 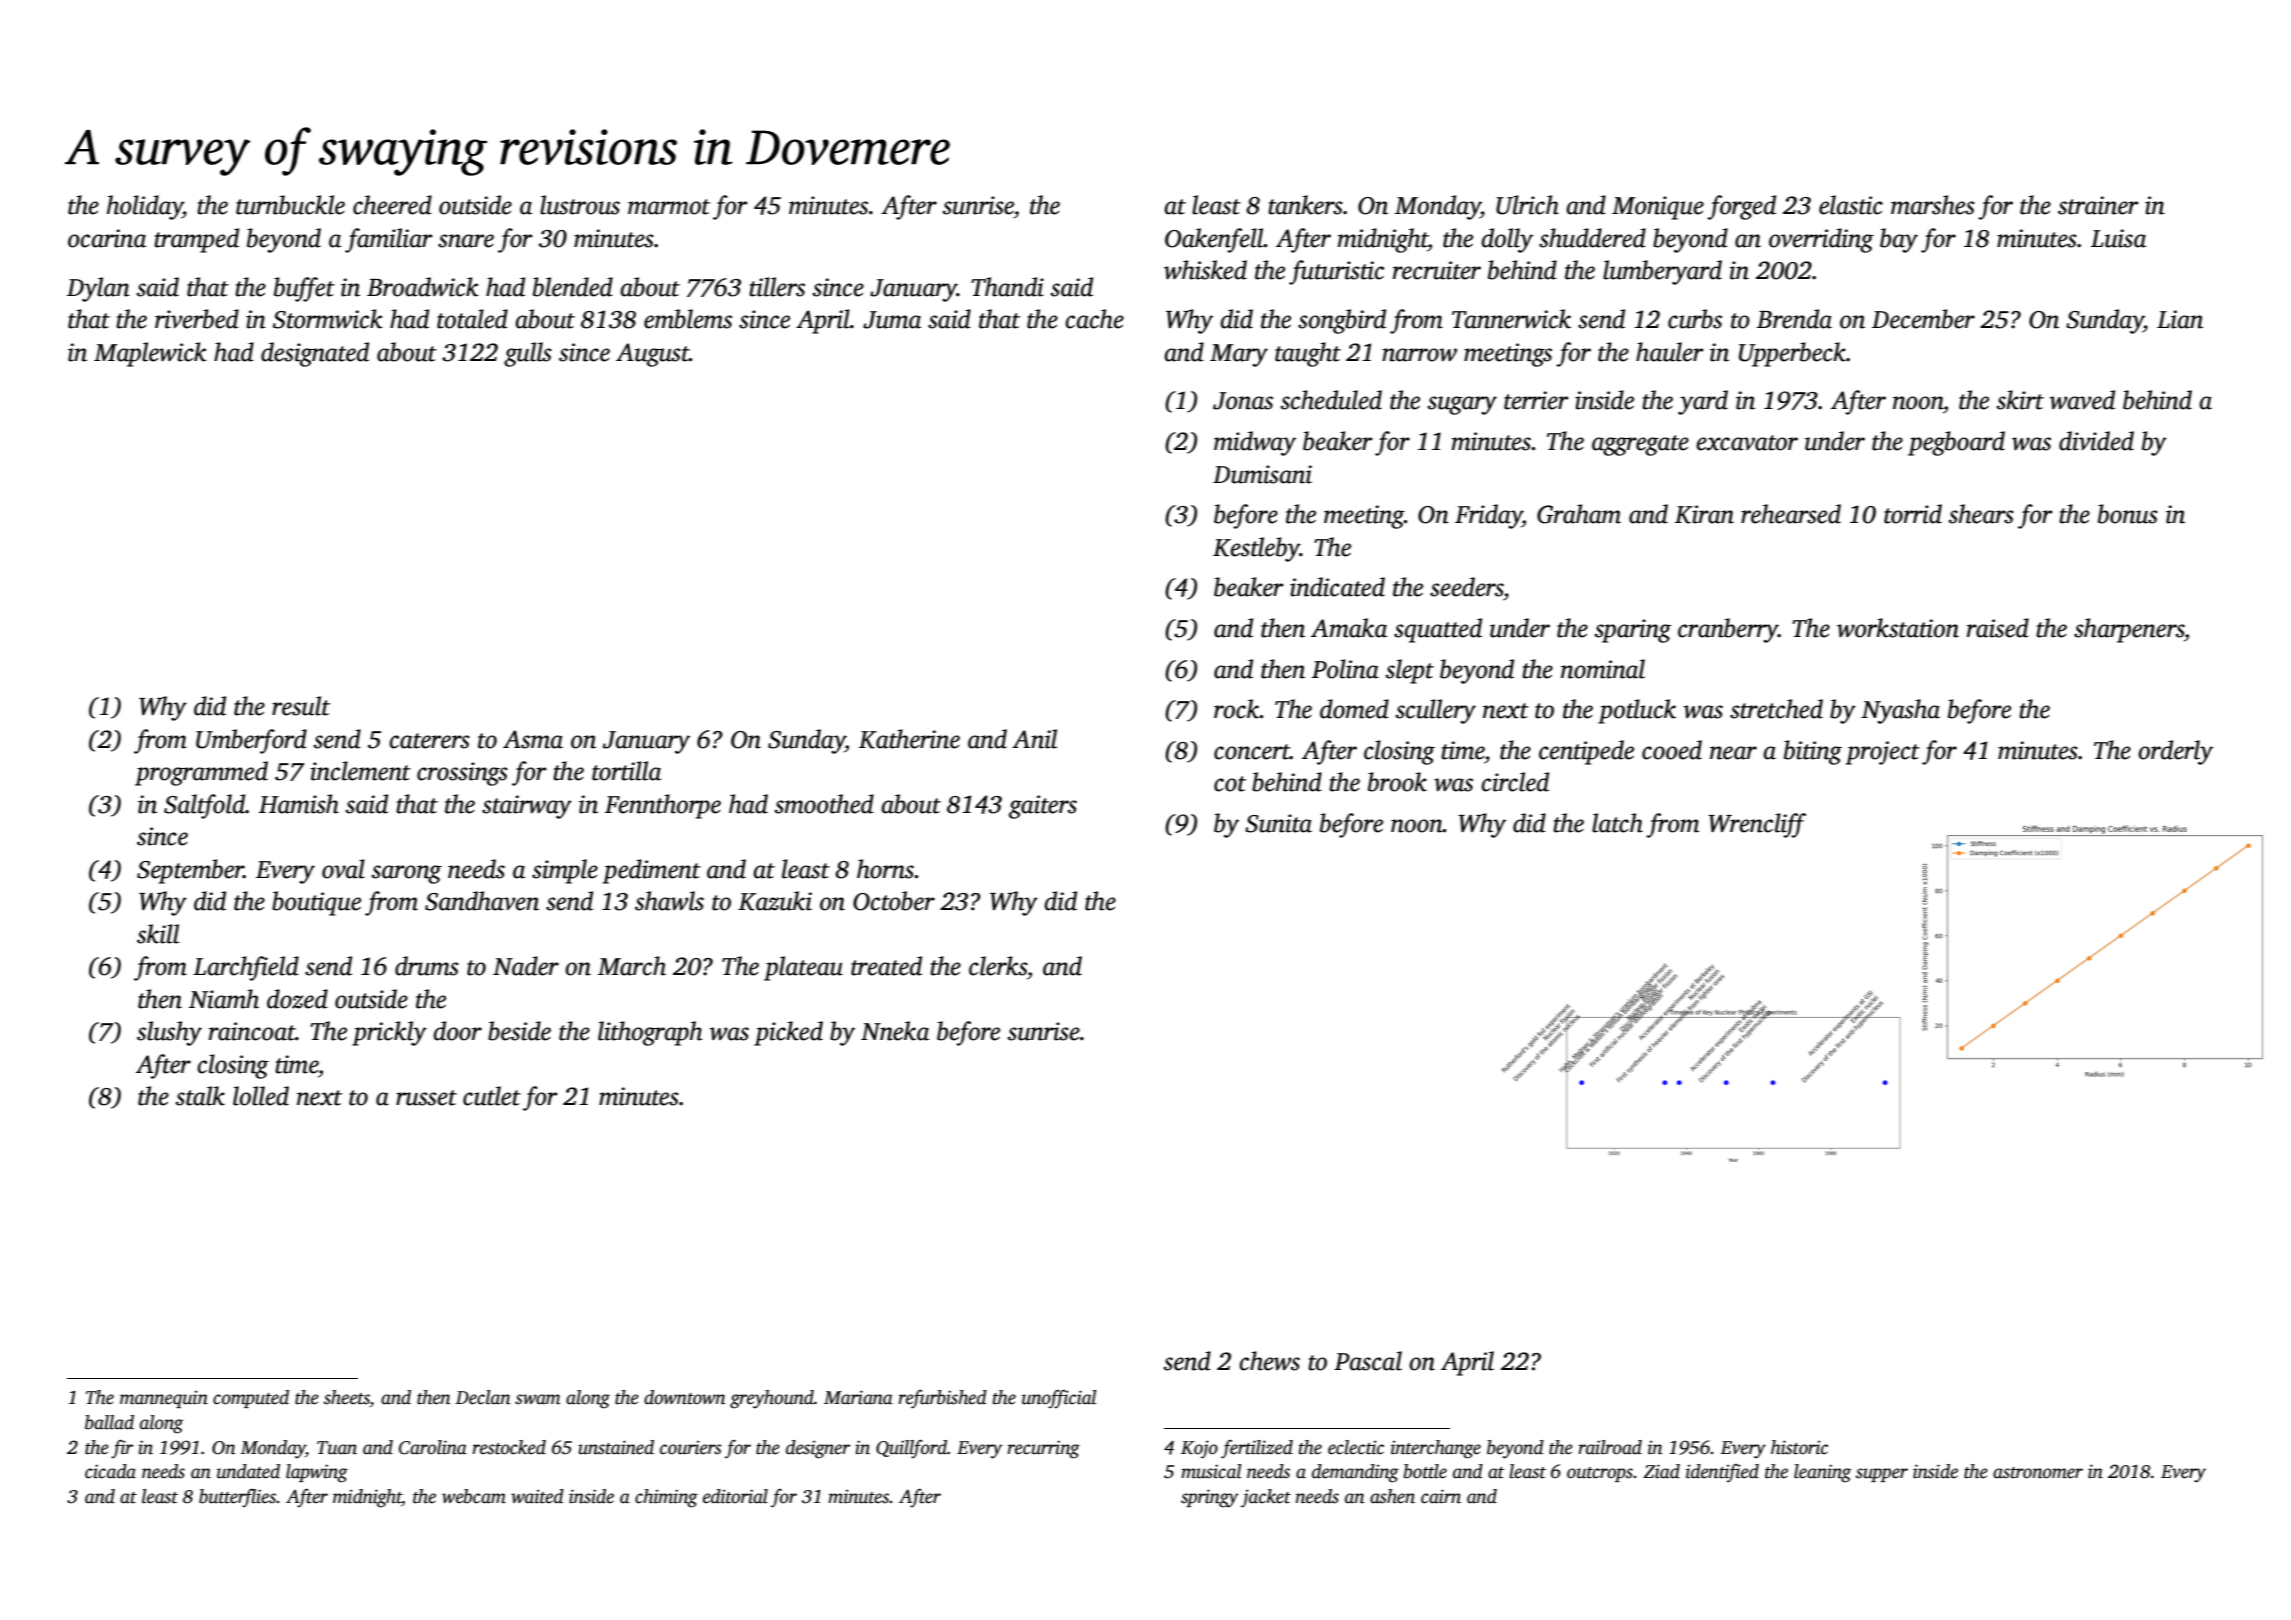 I want to click on astronomer, so click(x=2038, y=1473).
